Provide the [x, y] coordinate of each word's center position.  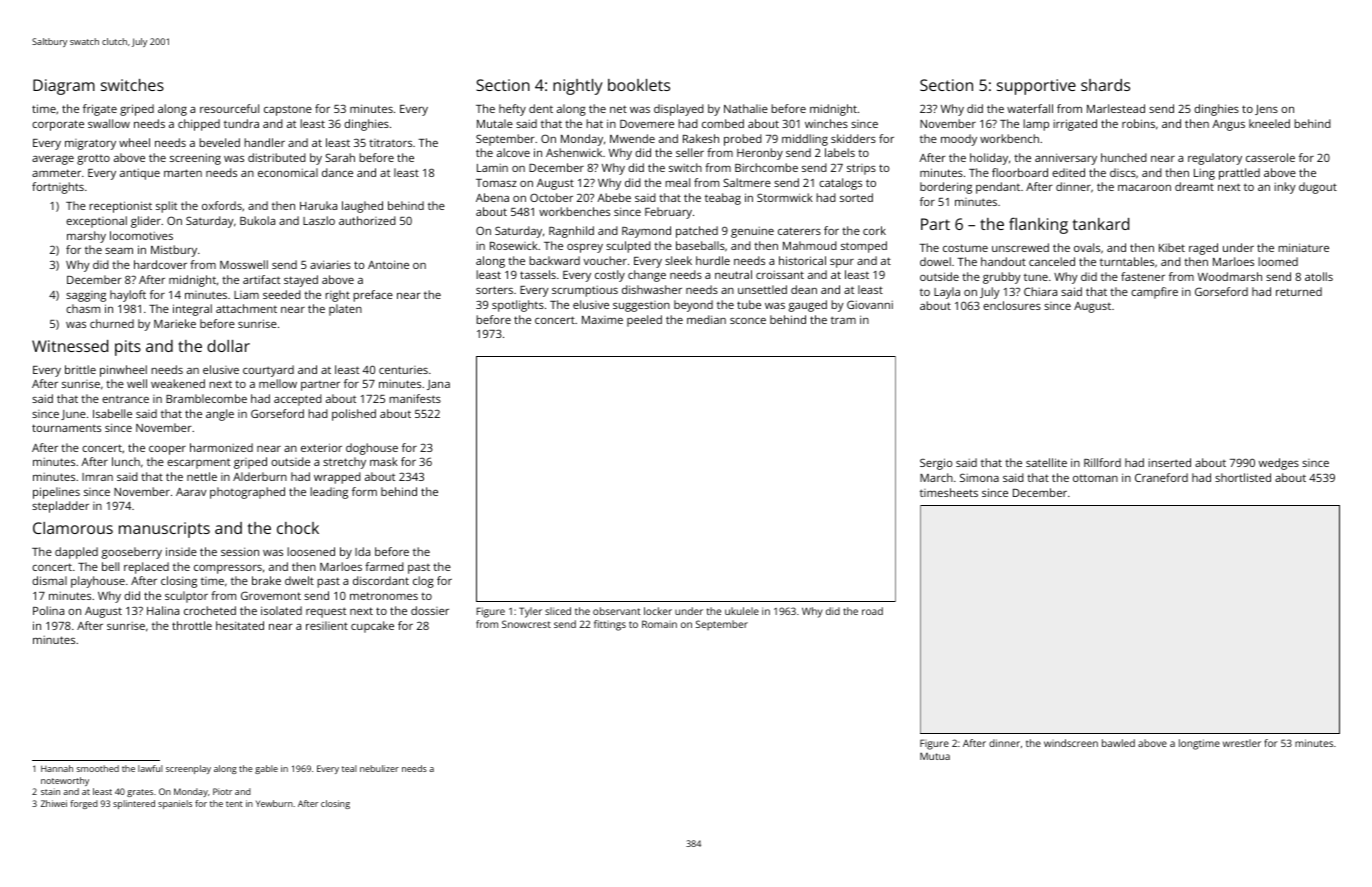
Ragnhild [571, 232]
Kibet [1172, 247]
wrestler [1242, 743]
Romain [659, 624]
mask [384, 461]
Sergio [936, 464]
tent [234, 804]
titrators [390, 143]
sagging [86, 296]
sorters [494, 290]
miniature [1303, 247]
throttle [192, 625]
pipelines [56, 493]
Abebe [614, 197]
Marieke [175, 323]
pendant [998, 188]
